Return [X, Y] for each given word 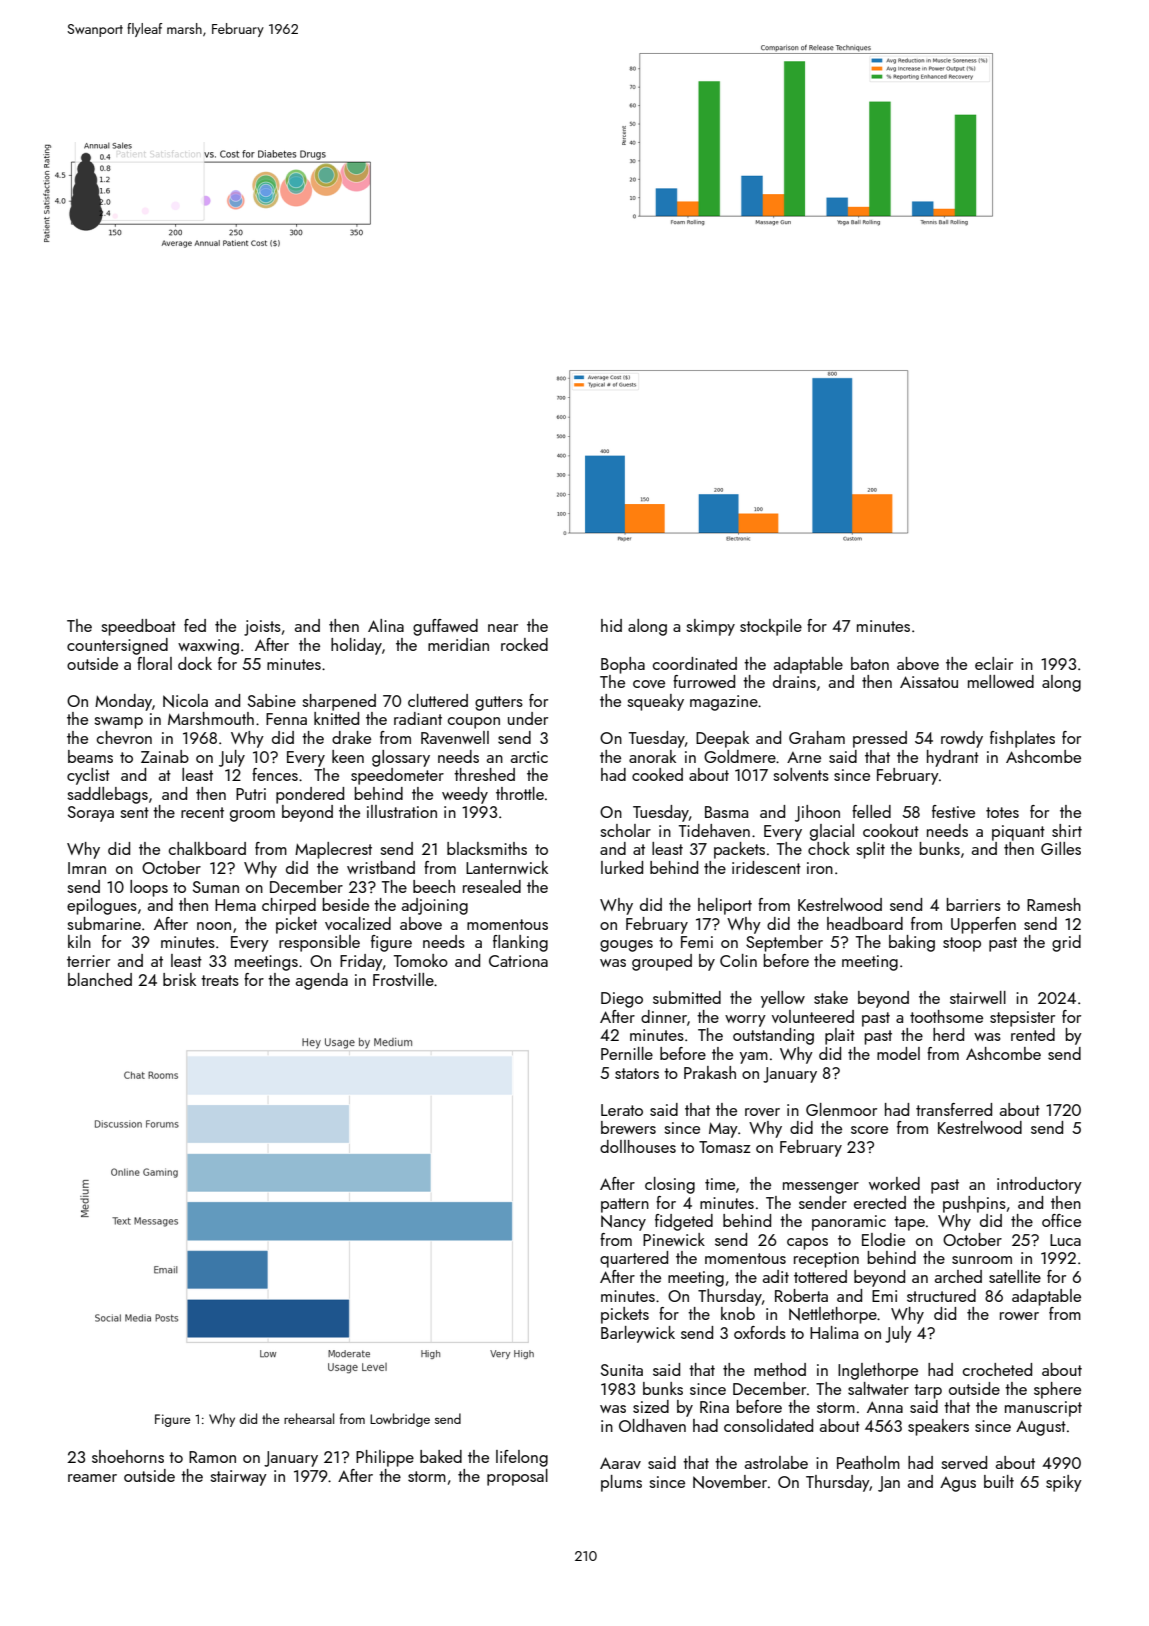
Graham [817, 737]
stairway [238, 1478]
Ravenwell [455, 737]
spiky [1064, 1483]
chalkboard [207, 848]
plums [621, 1483]
